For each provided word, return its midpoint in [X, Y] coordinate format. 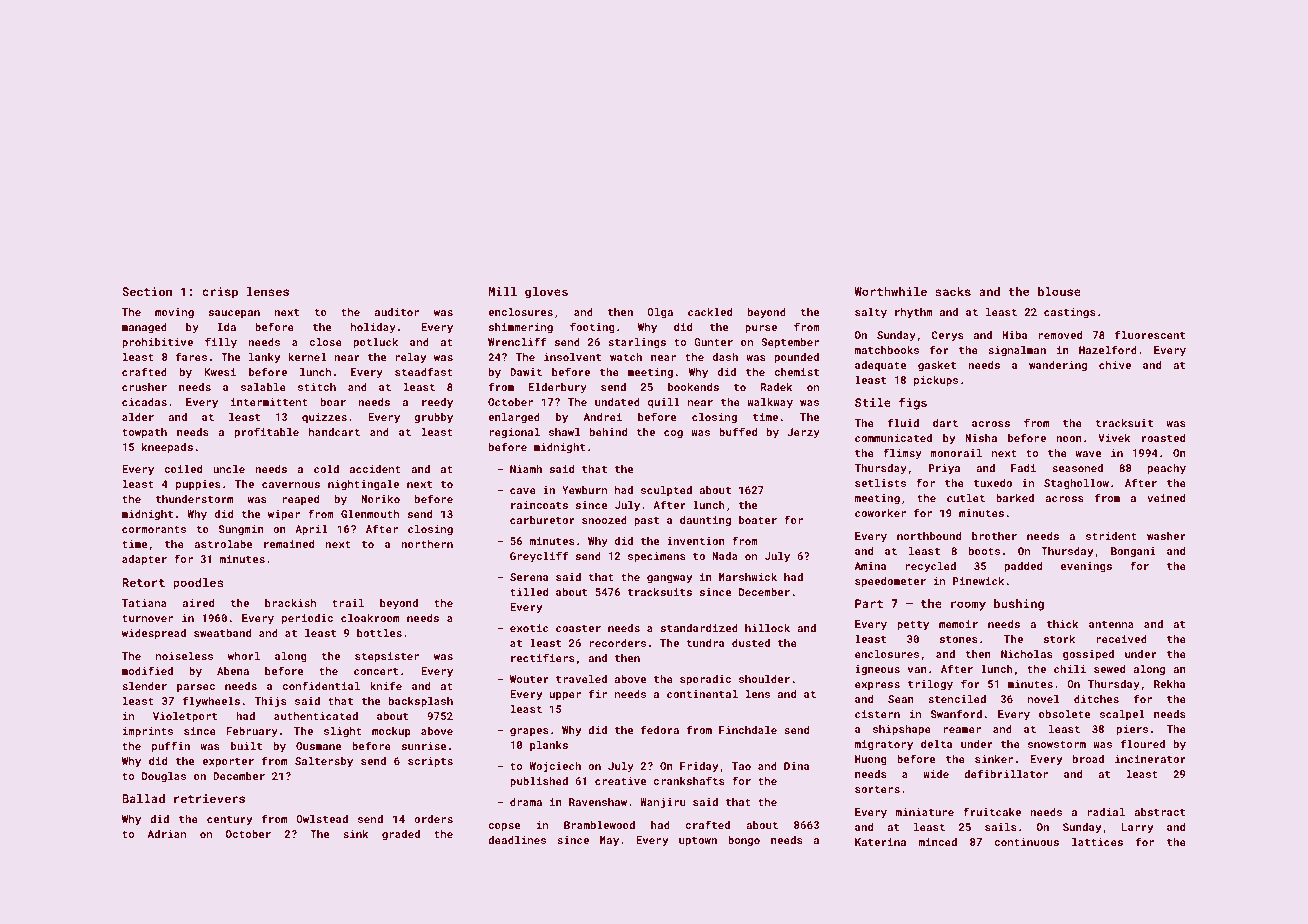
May [609, 841]
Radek [776, 387]
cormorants [154, 529]
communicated [893, 438]
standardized [699, 628]
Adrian [167, 834]
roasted [1163, 438]
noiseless [184, 656]
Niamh [526, 469]
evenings [1086, 567]
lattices [1097, 842]
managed [144, 328]
